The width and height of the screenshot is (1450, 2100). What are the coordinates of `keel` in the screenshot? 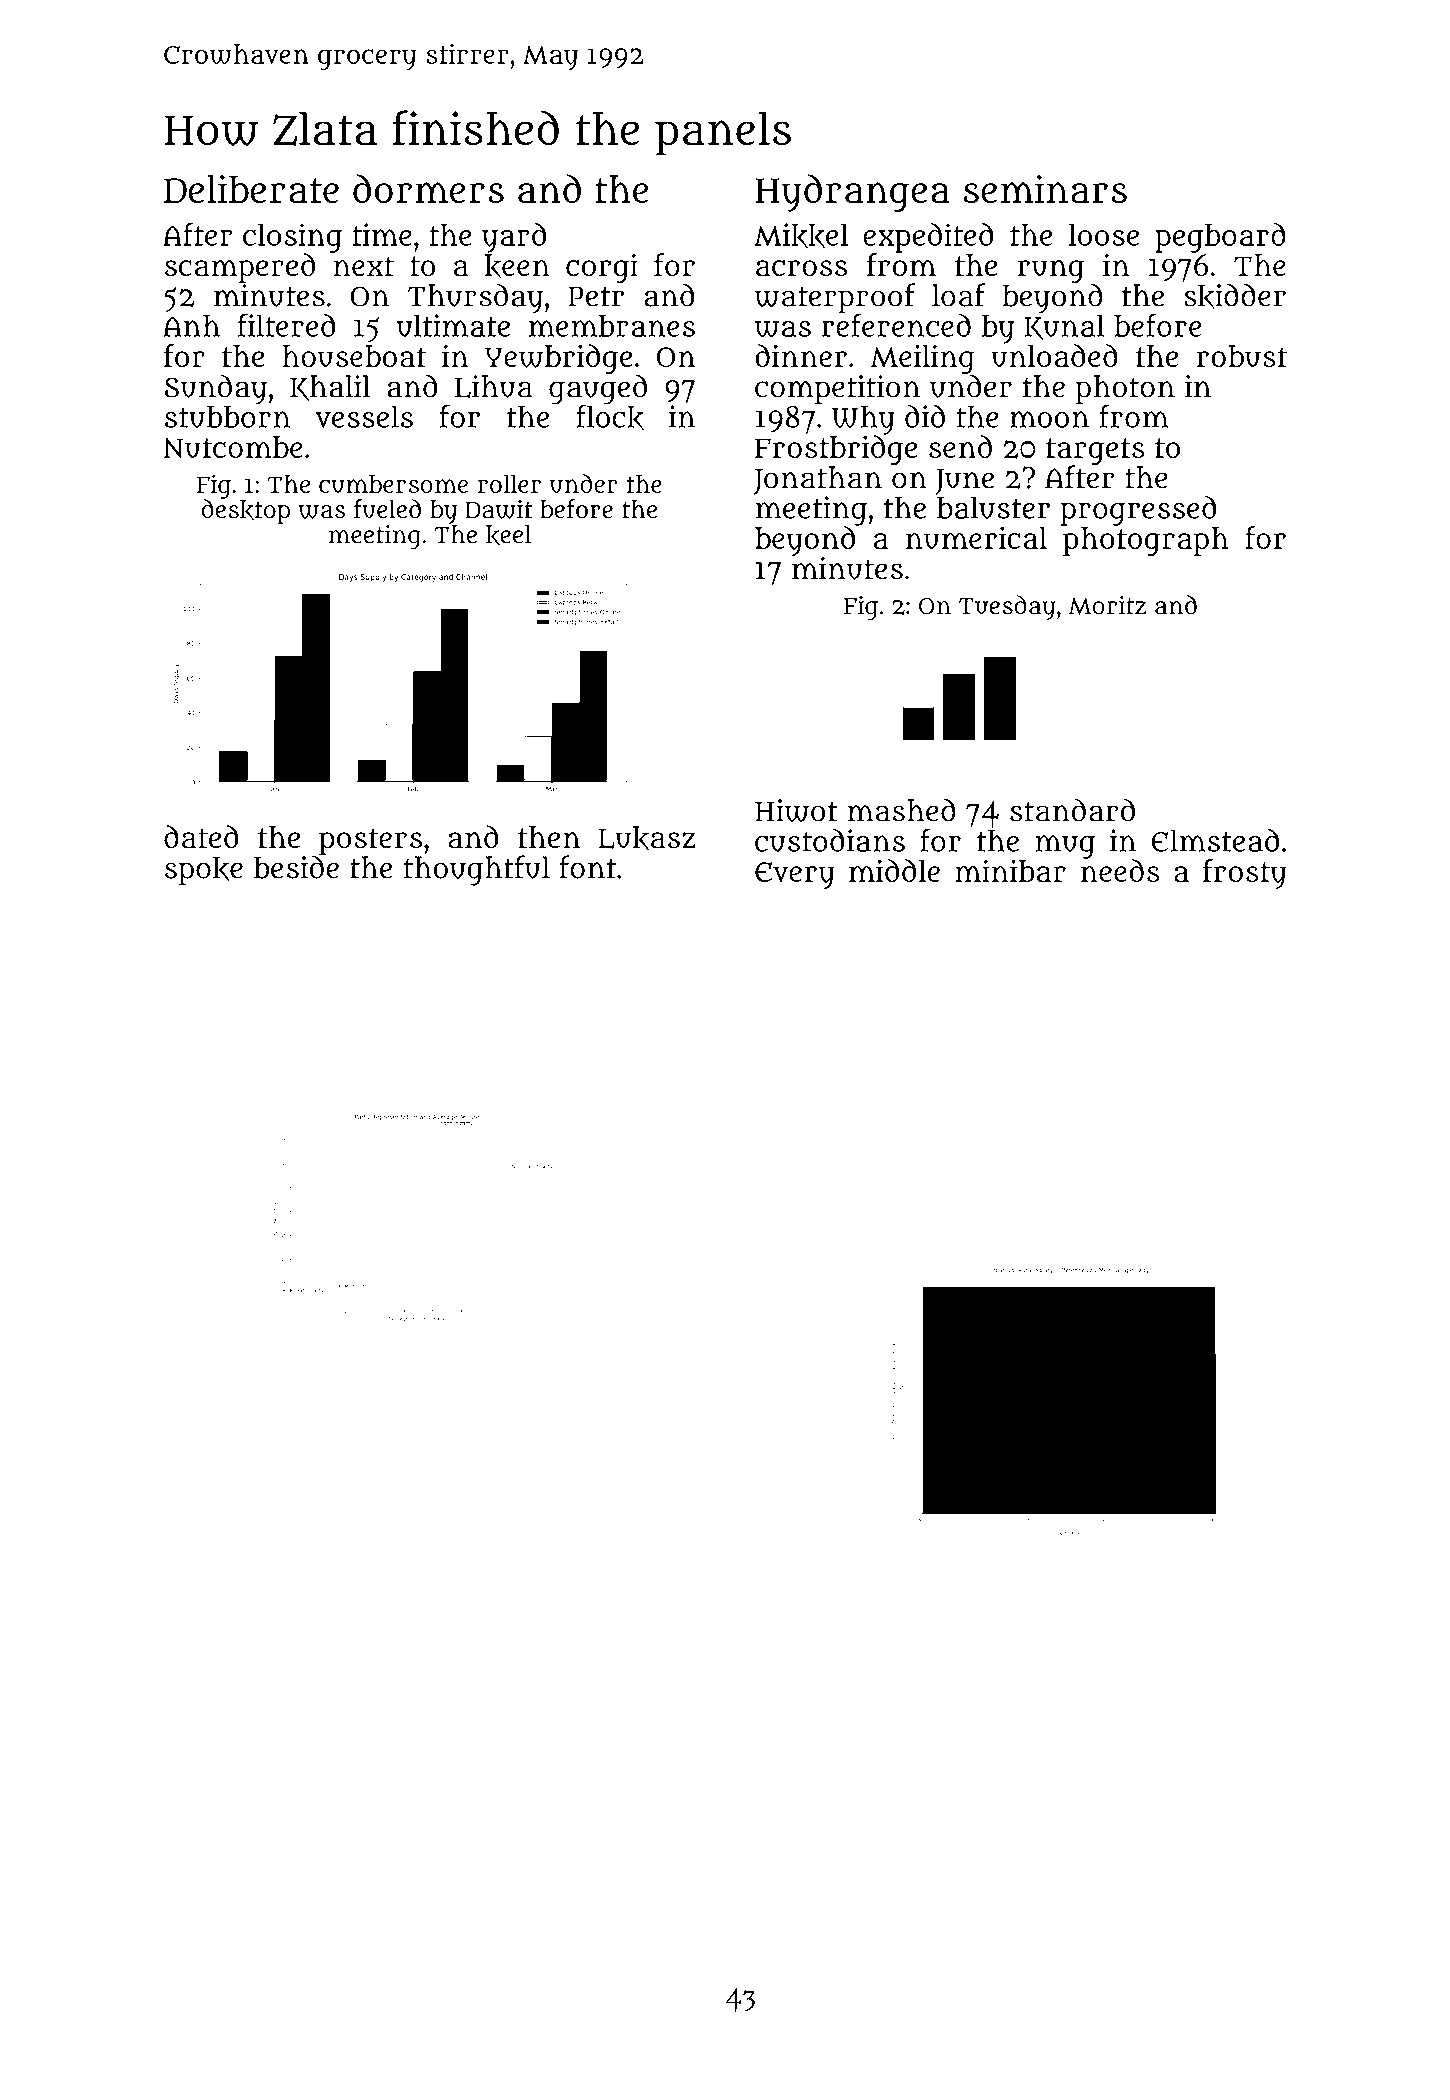 It's located at (508, 535).
